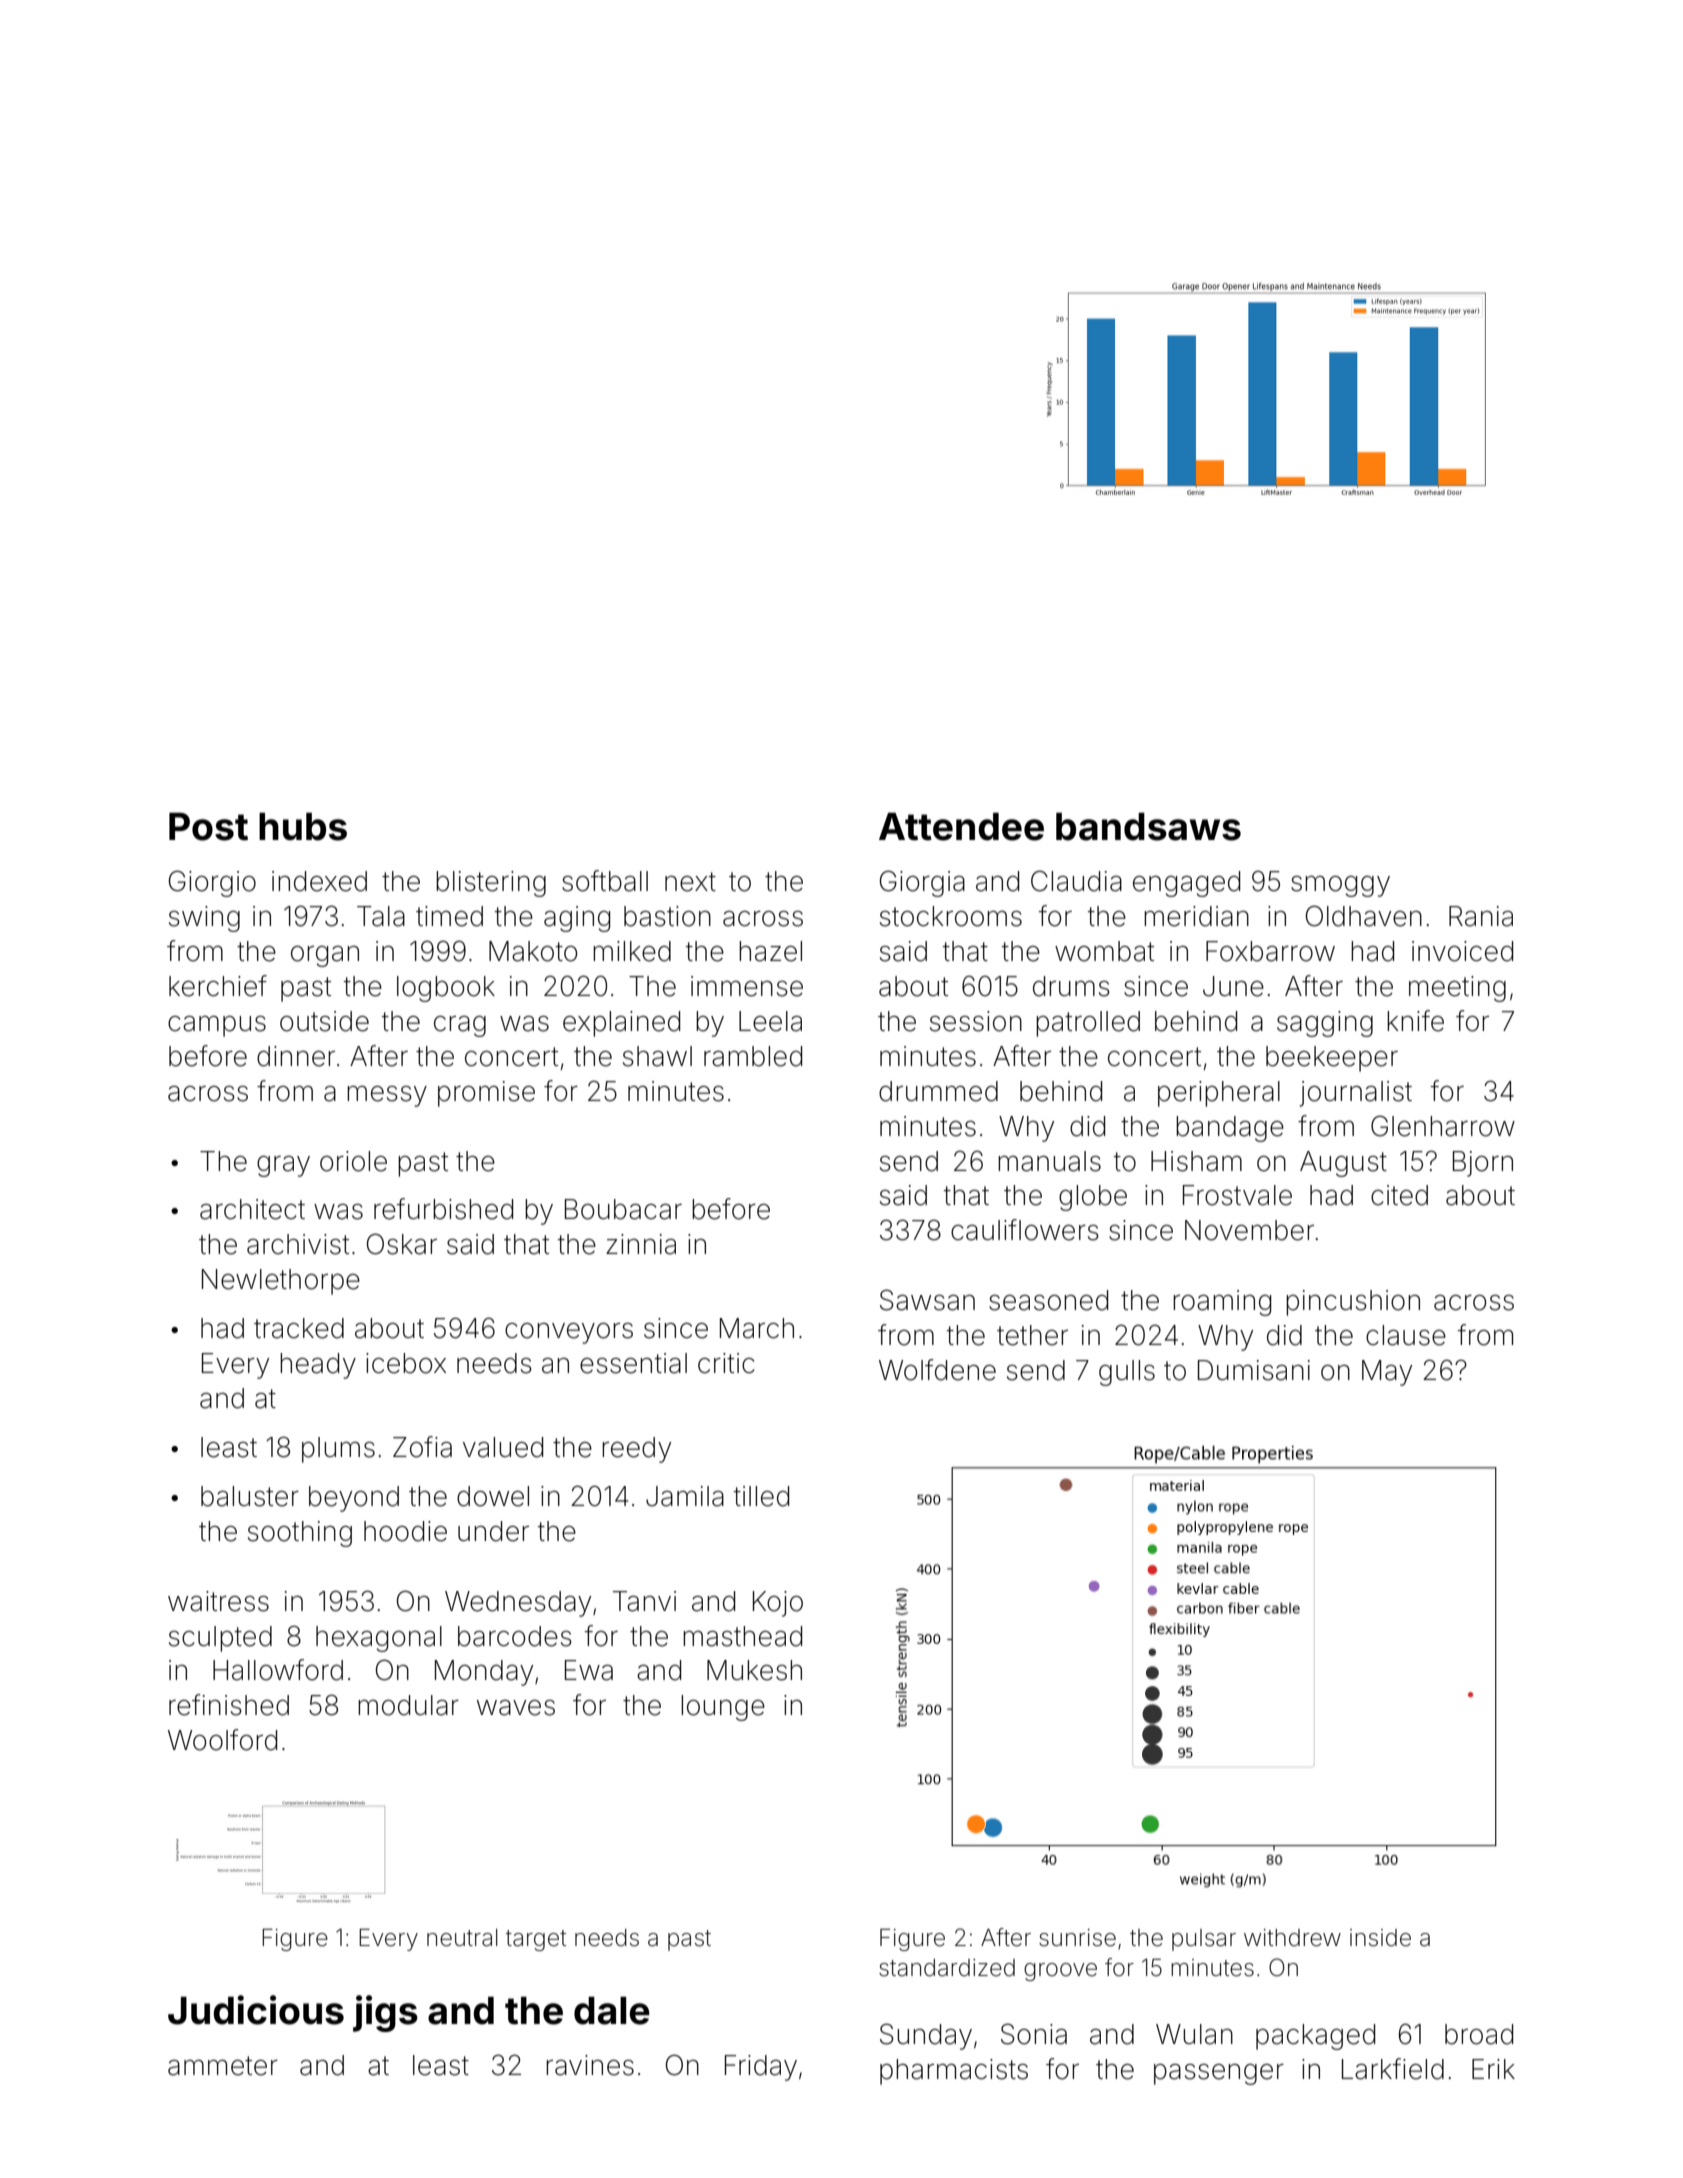 The image size is (1683, 2178). I want to click on bandsaws, so click(1148, 827).
